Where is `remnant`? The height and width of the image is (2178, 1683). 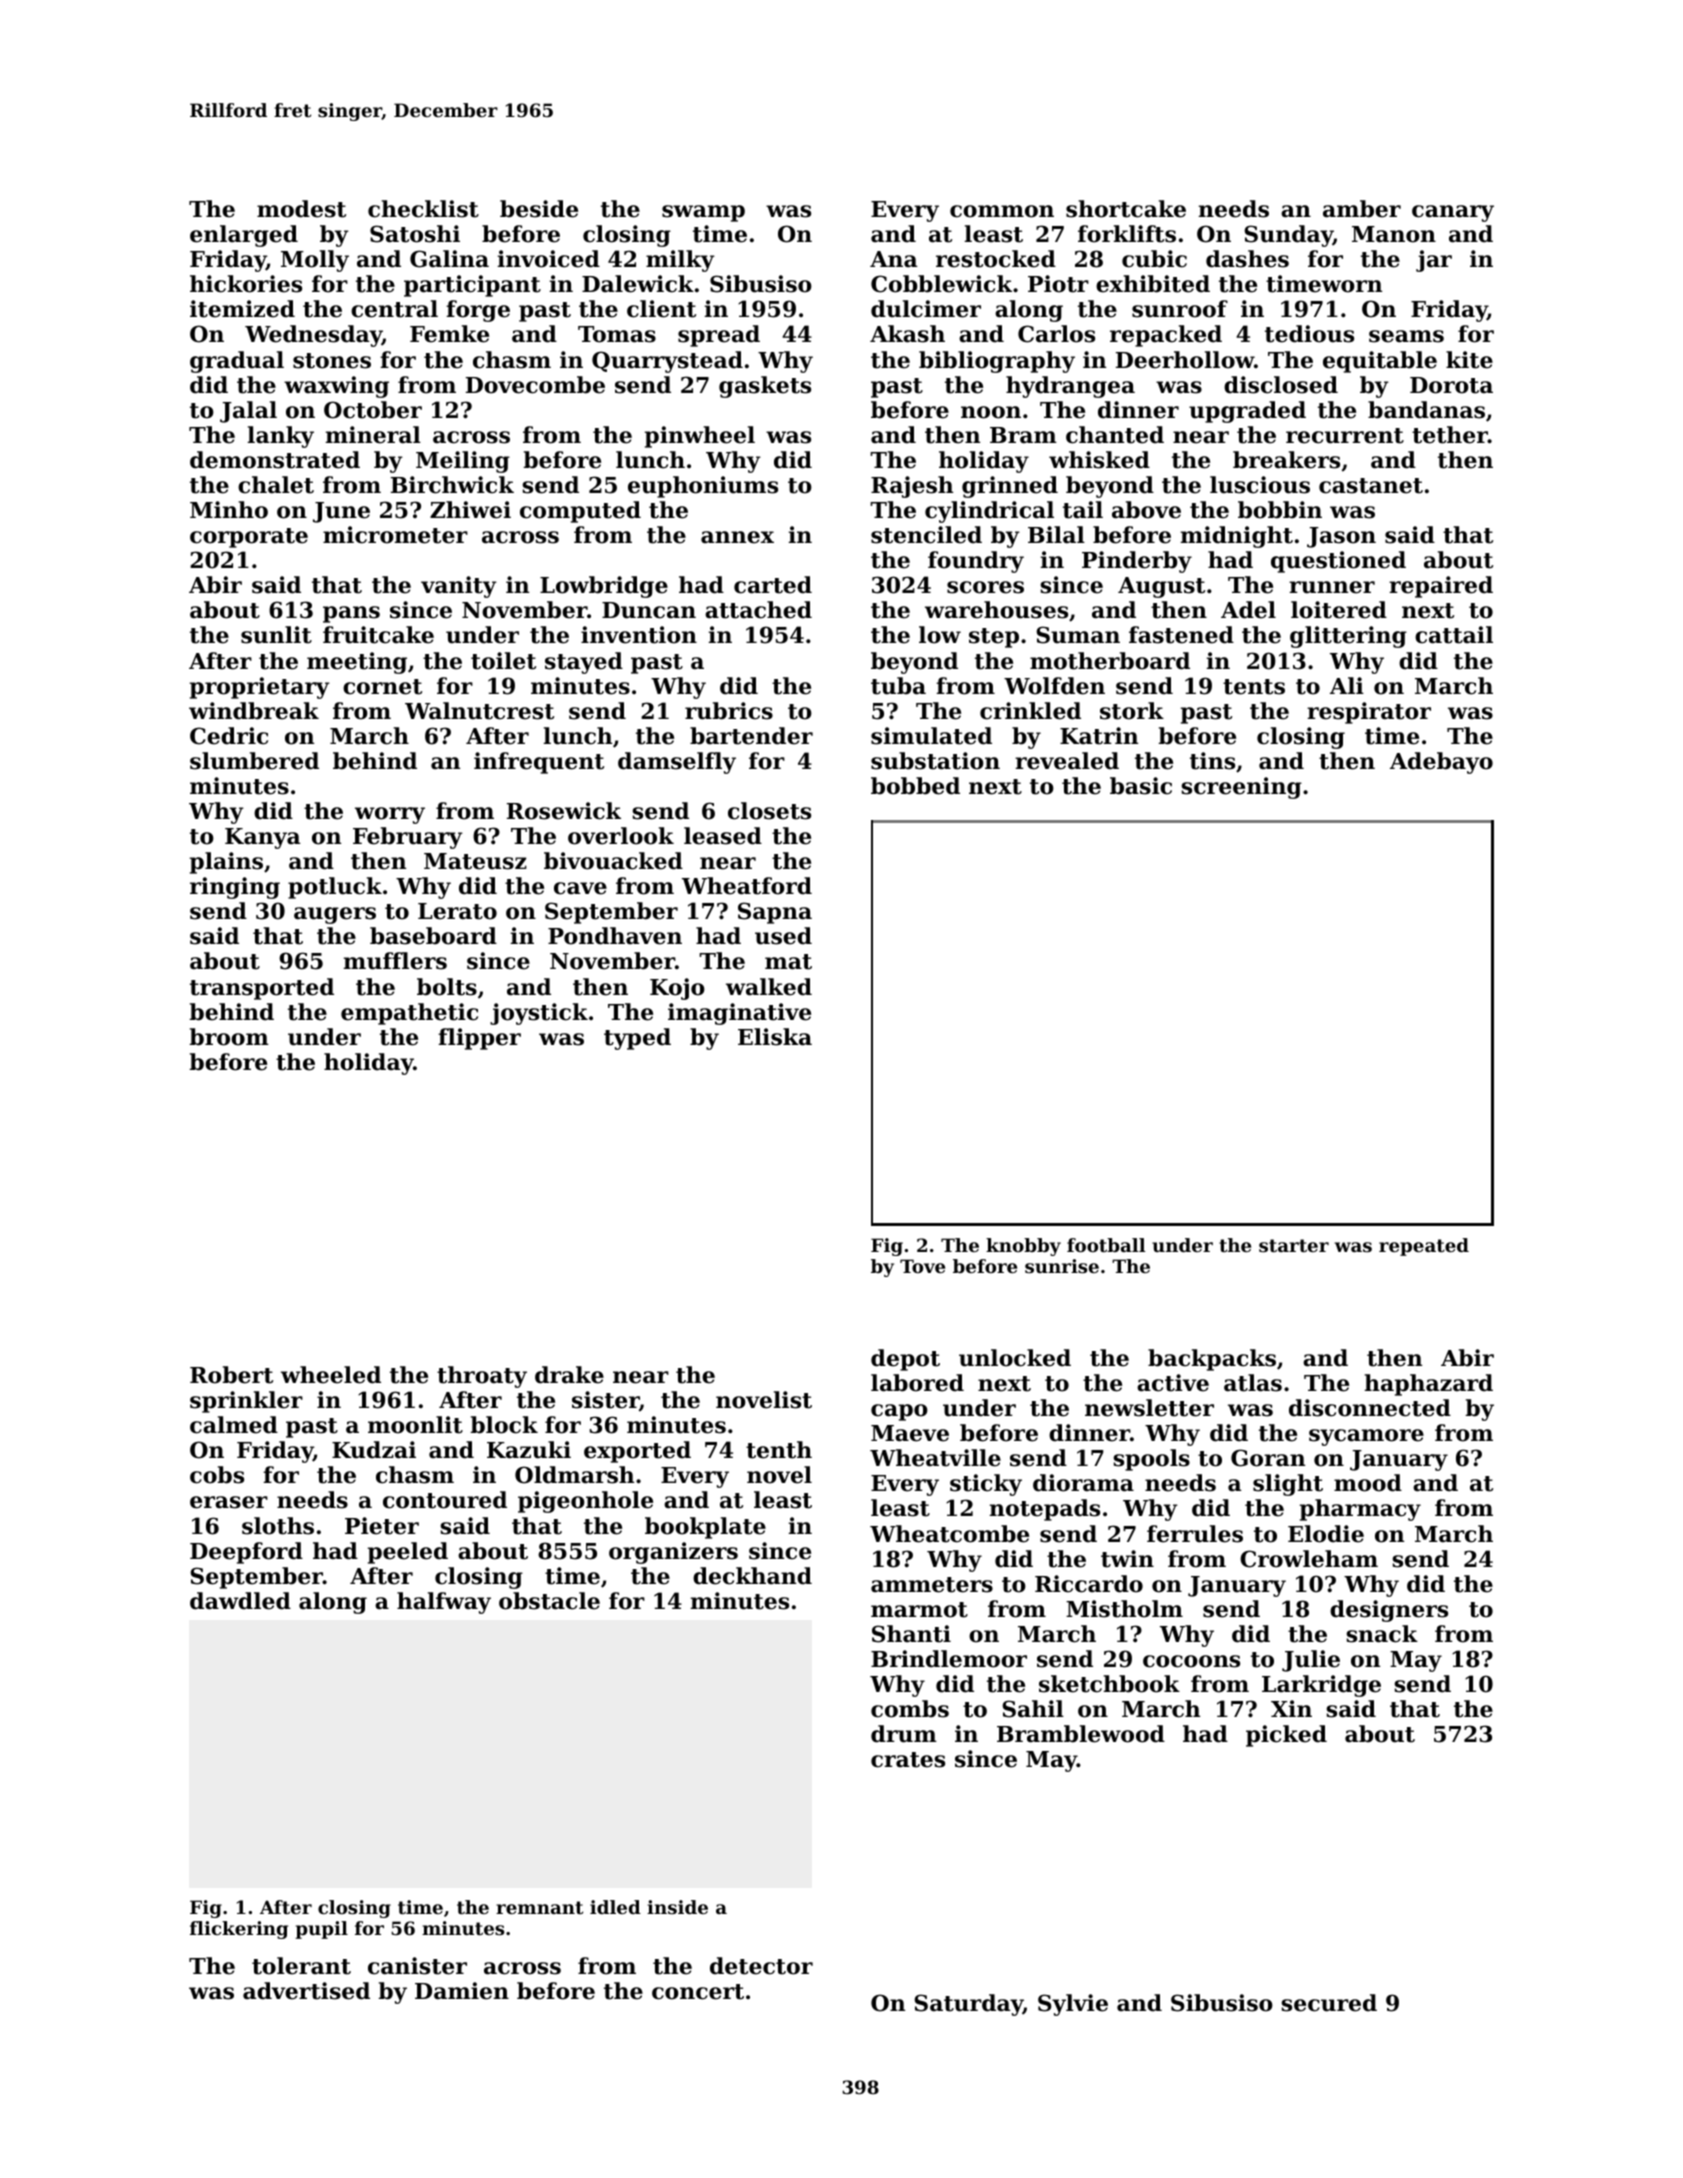
remnant is located at coordinates (539, 1907).
